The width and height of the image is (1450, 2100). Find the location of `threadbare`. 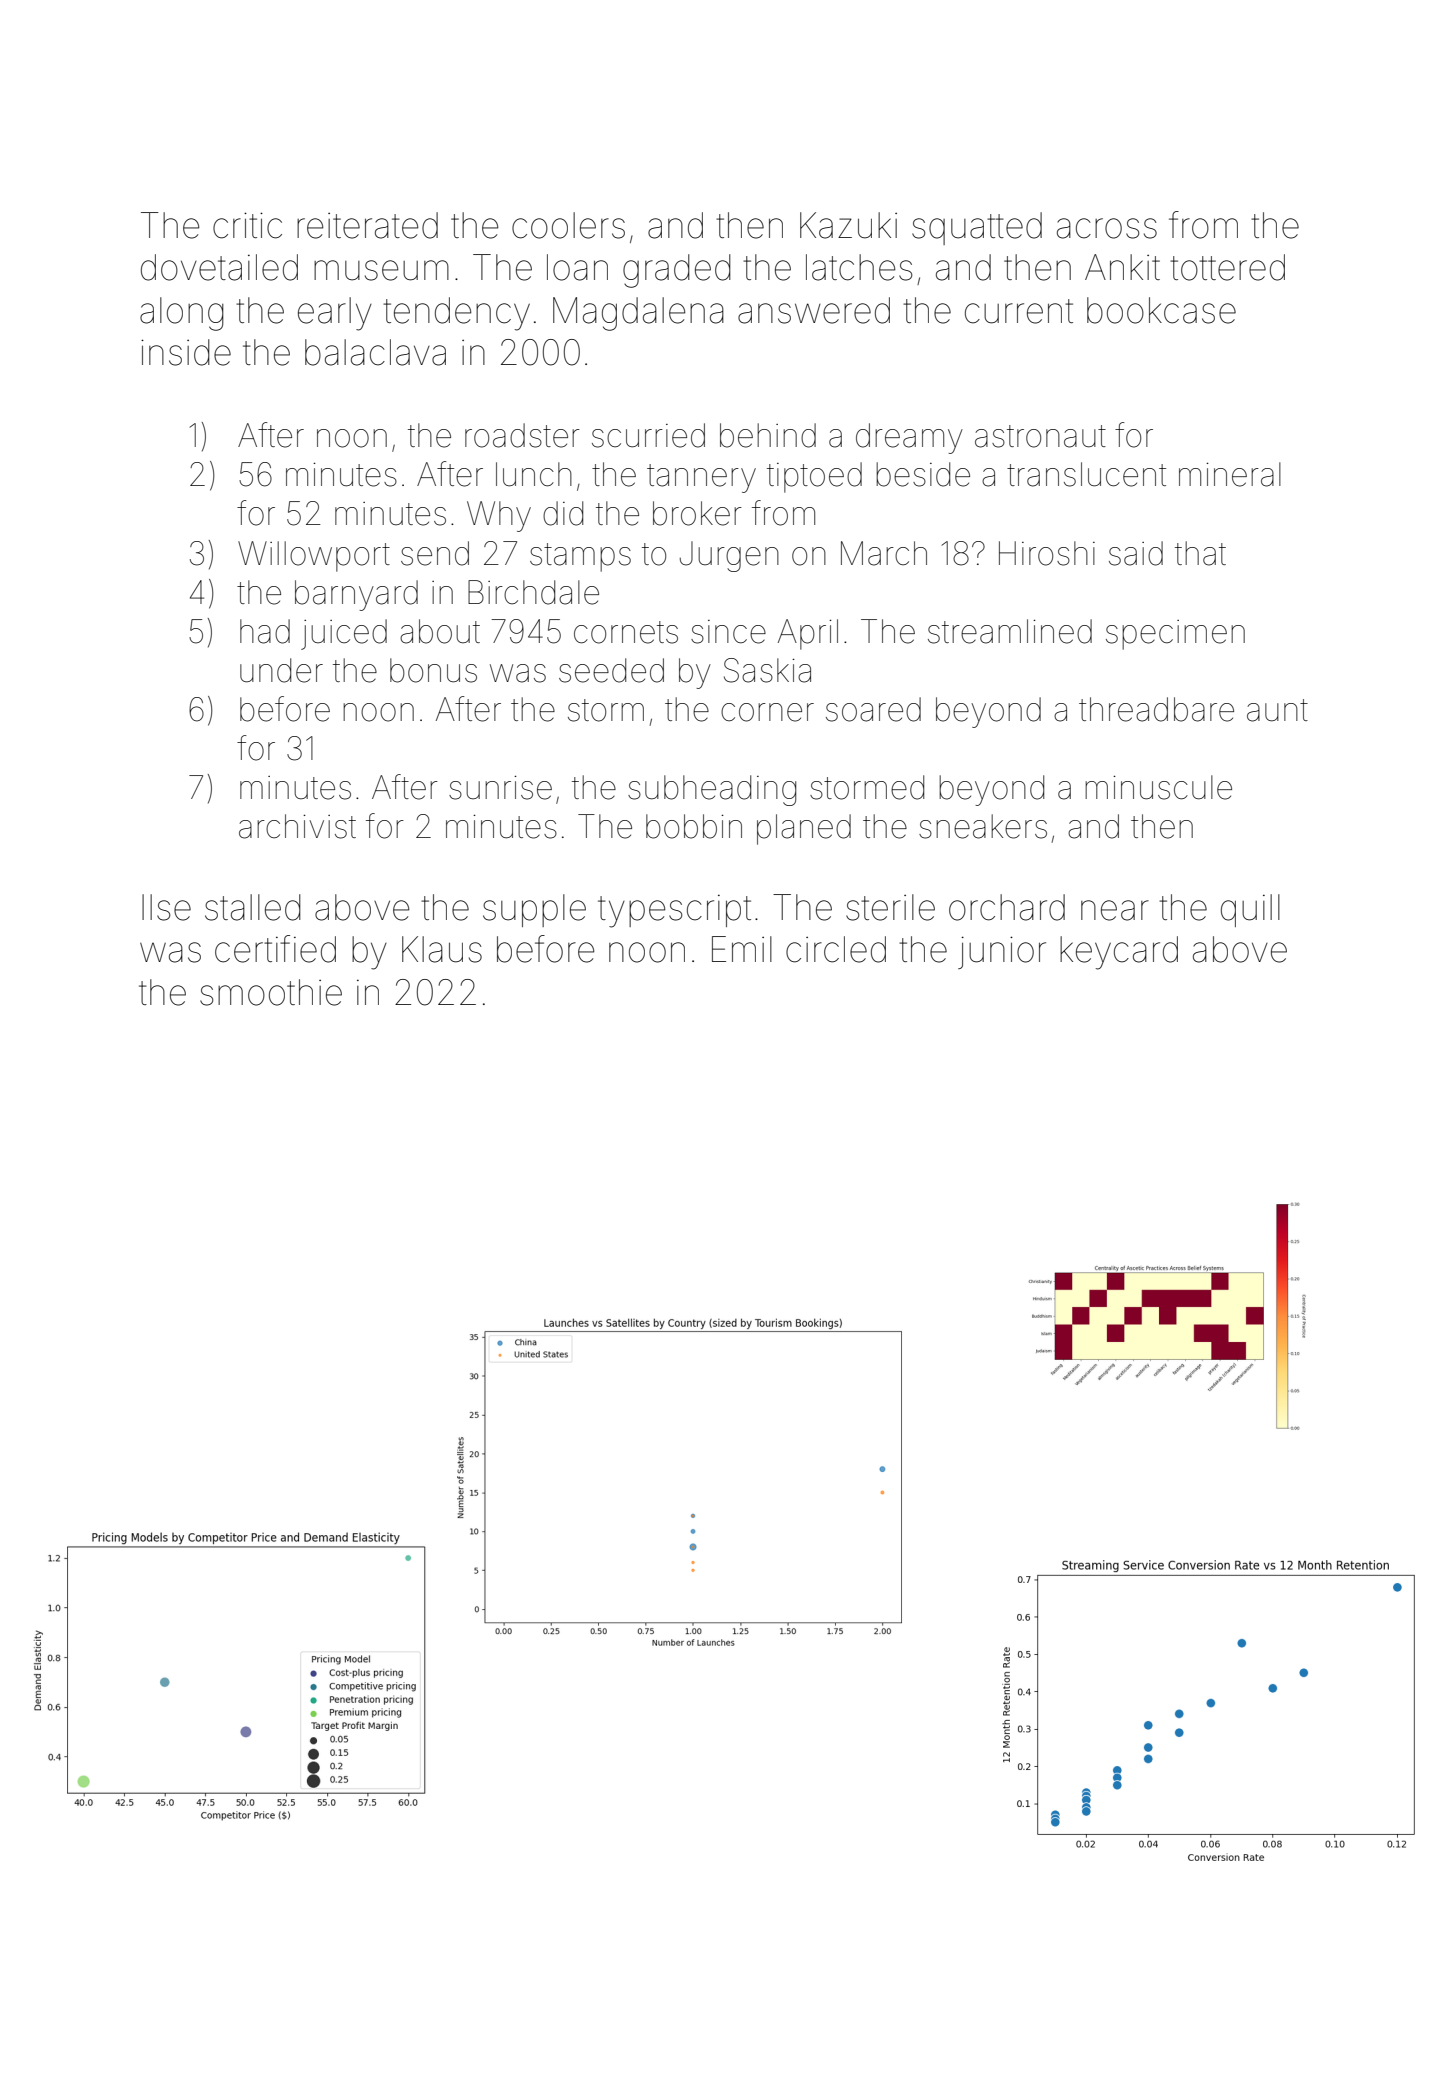

threadbare is located at coordinates (1156, 709).
